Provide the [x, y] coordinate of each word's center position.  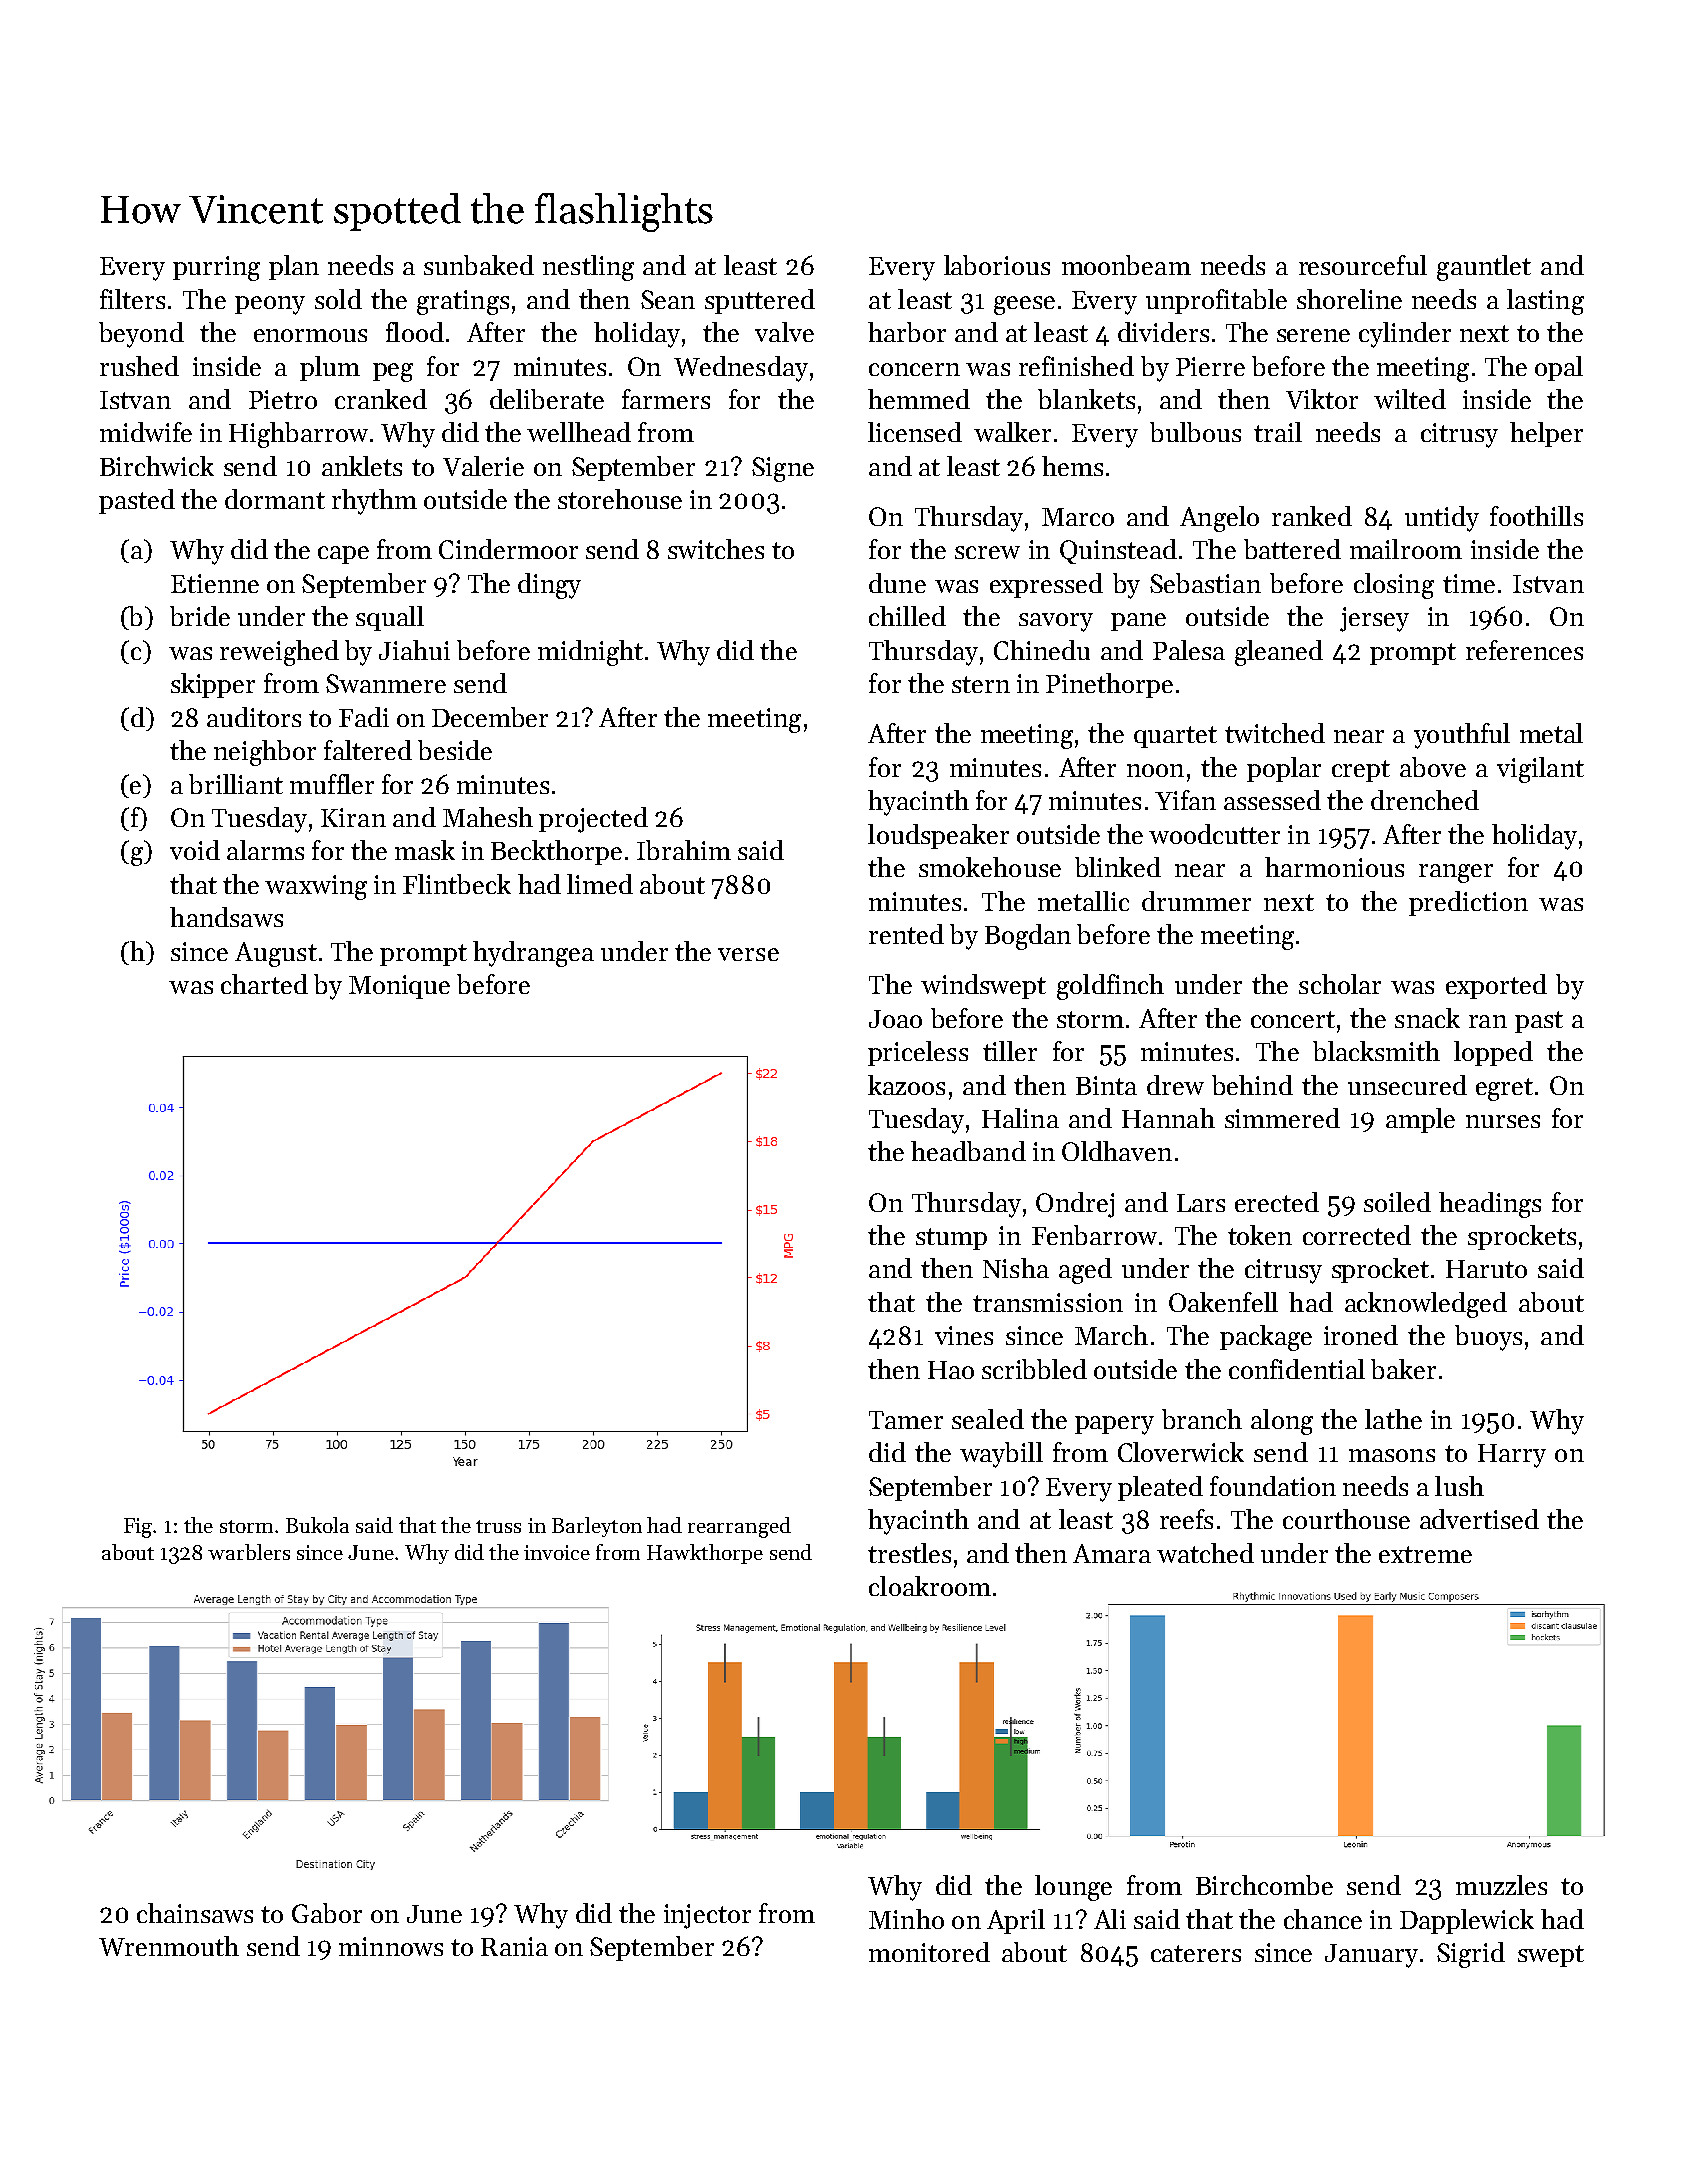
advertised [1479, 1519]
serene [1313, 335]
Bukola [317, 1525]
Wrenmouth [169, 1946]
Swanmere [386, 683]
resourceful [1363, 265]
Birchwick [157, 466]
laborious [997, 265]
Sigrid [1471, 1955]
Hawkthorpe [705, 1554]
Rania [514, 1946]
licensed [915, 432]
